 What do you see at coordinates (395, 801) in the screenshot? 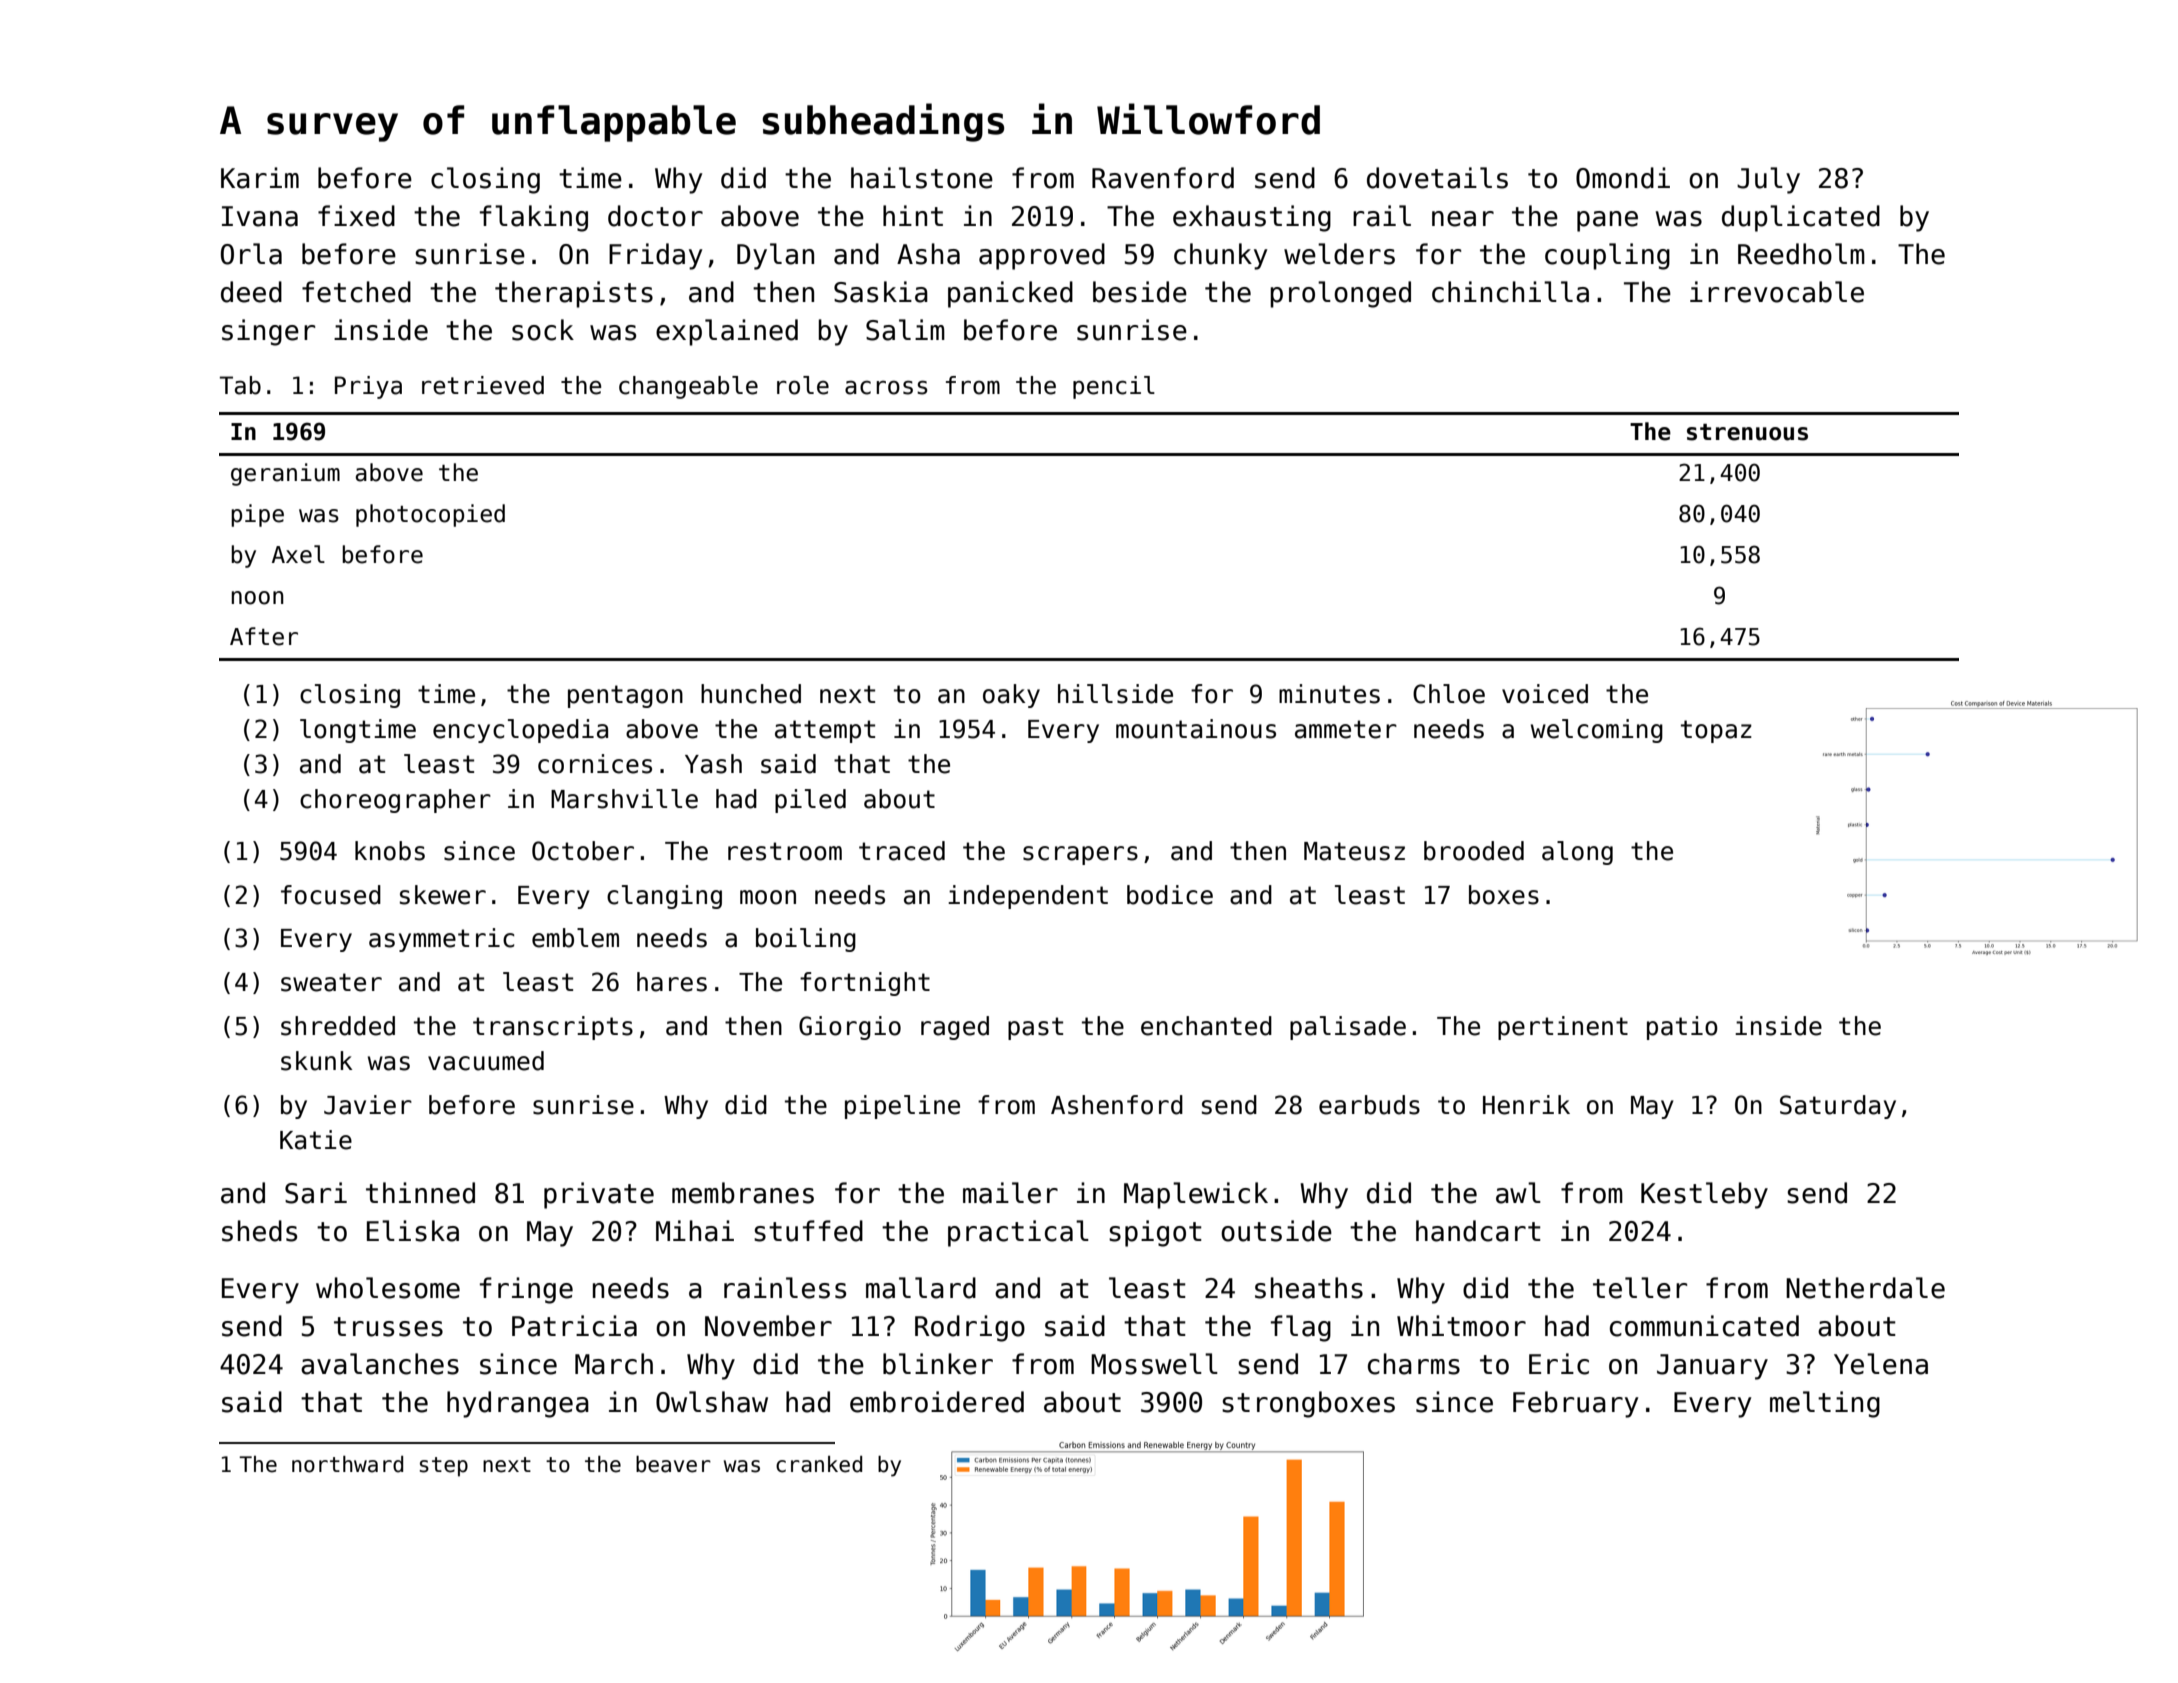
I see `choreographer` at bounding box center [395, 801].
